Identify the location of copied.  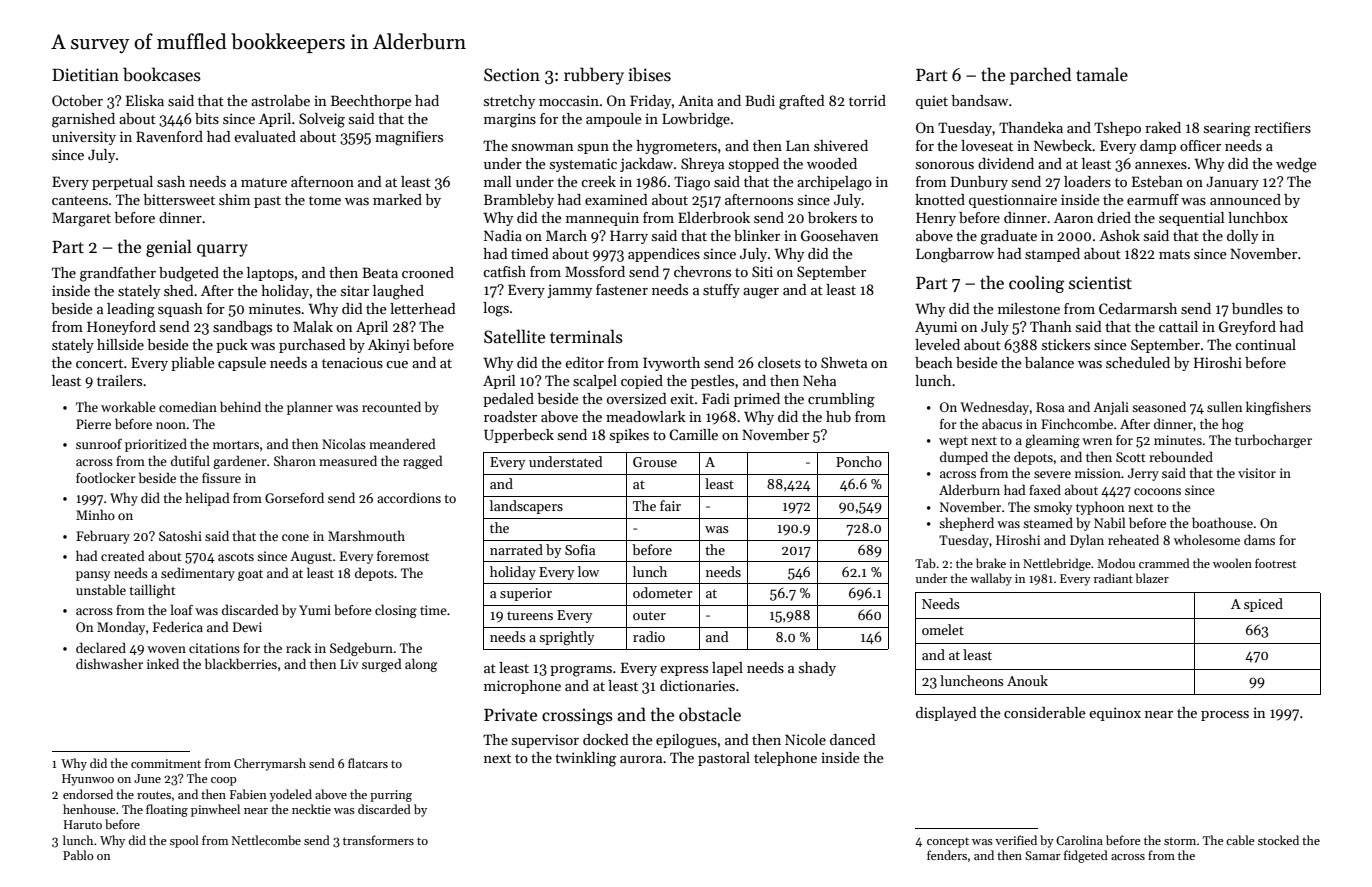
(642, 382).
